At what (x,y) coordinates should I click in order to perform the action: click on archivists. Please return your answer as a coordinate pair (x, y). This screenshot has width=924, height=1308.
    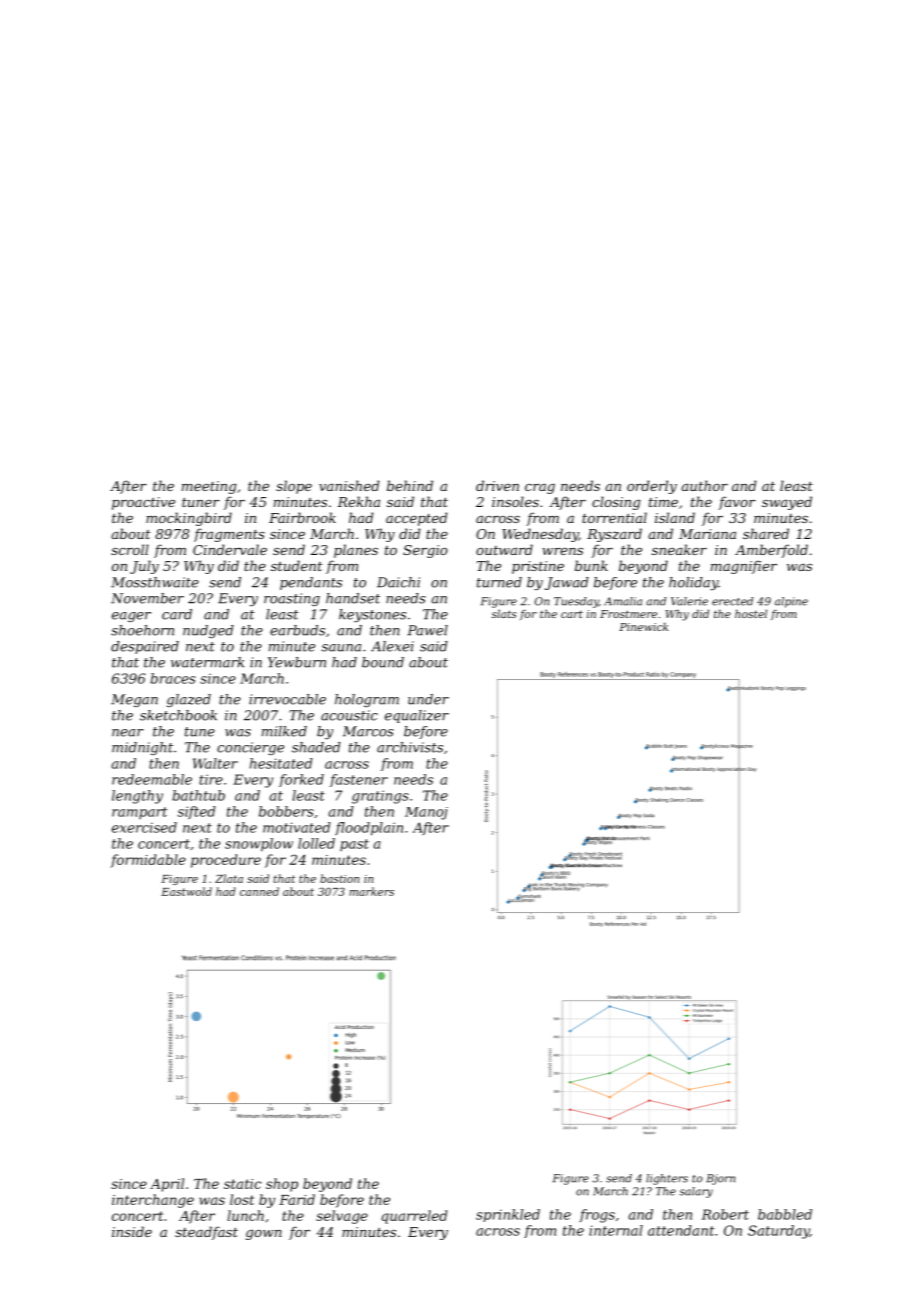
    Looking at the image, I should click on (410, 747).
